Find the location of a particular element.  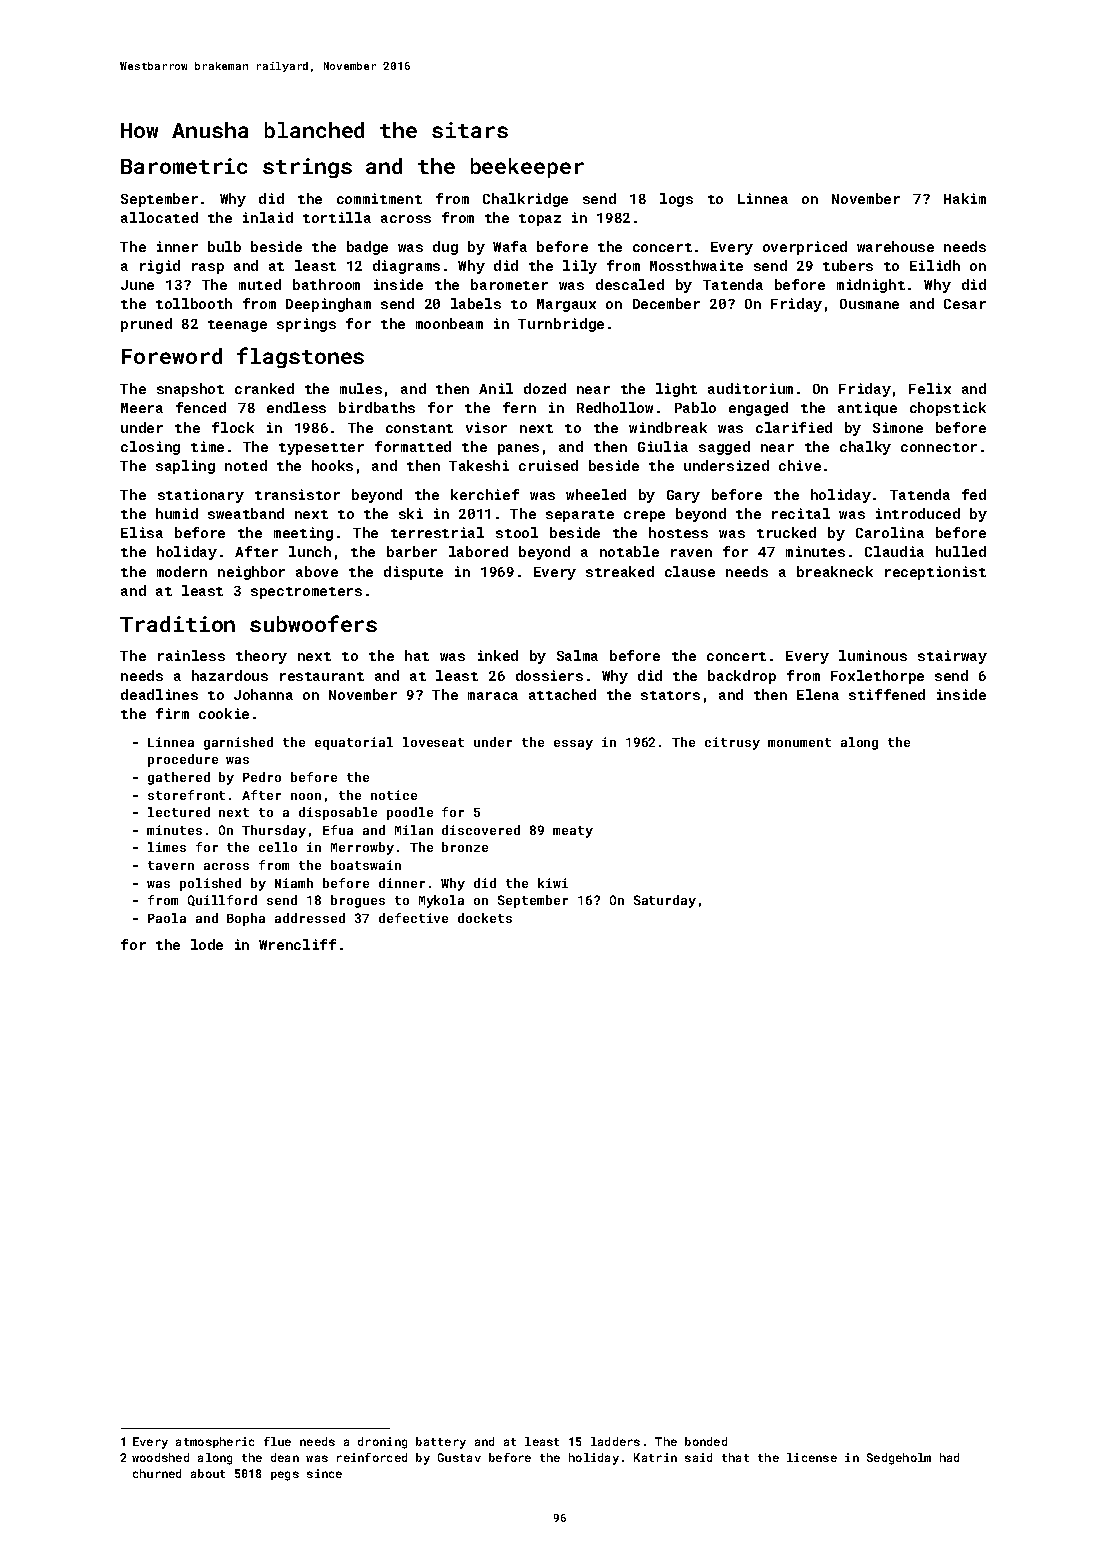

meaty is located at coordinates (573, 832).
